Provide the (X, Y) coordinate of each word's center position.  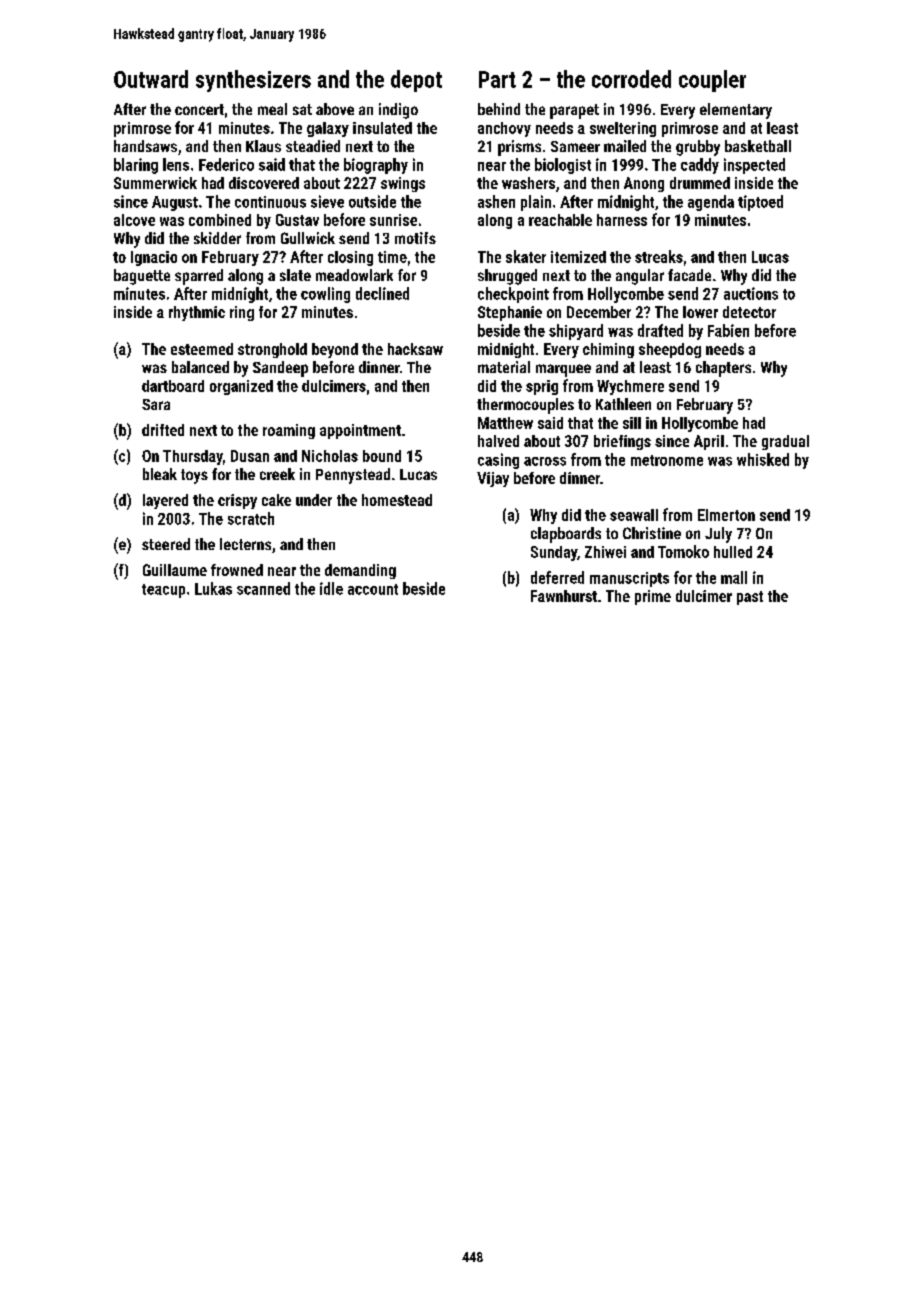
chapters (723, 369)
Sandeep (280, 369)
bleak (160, 474)
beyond (335, 350)
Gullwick (308, 238)
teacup (163, 591)
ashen (496, 201)
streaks (659, 256)
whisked (763, 459)
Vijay (493, 479)
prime (653, 597)
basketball (758, 146)
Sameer (575, 146)
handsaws (145, 146)
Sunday (554, 553)
